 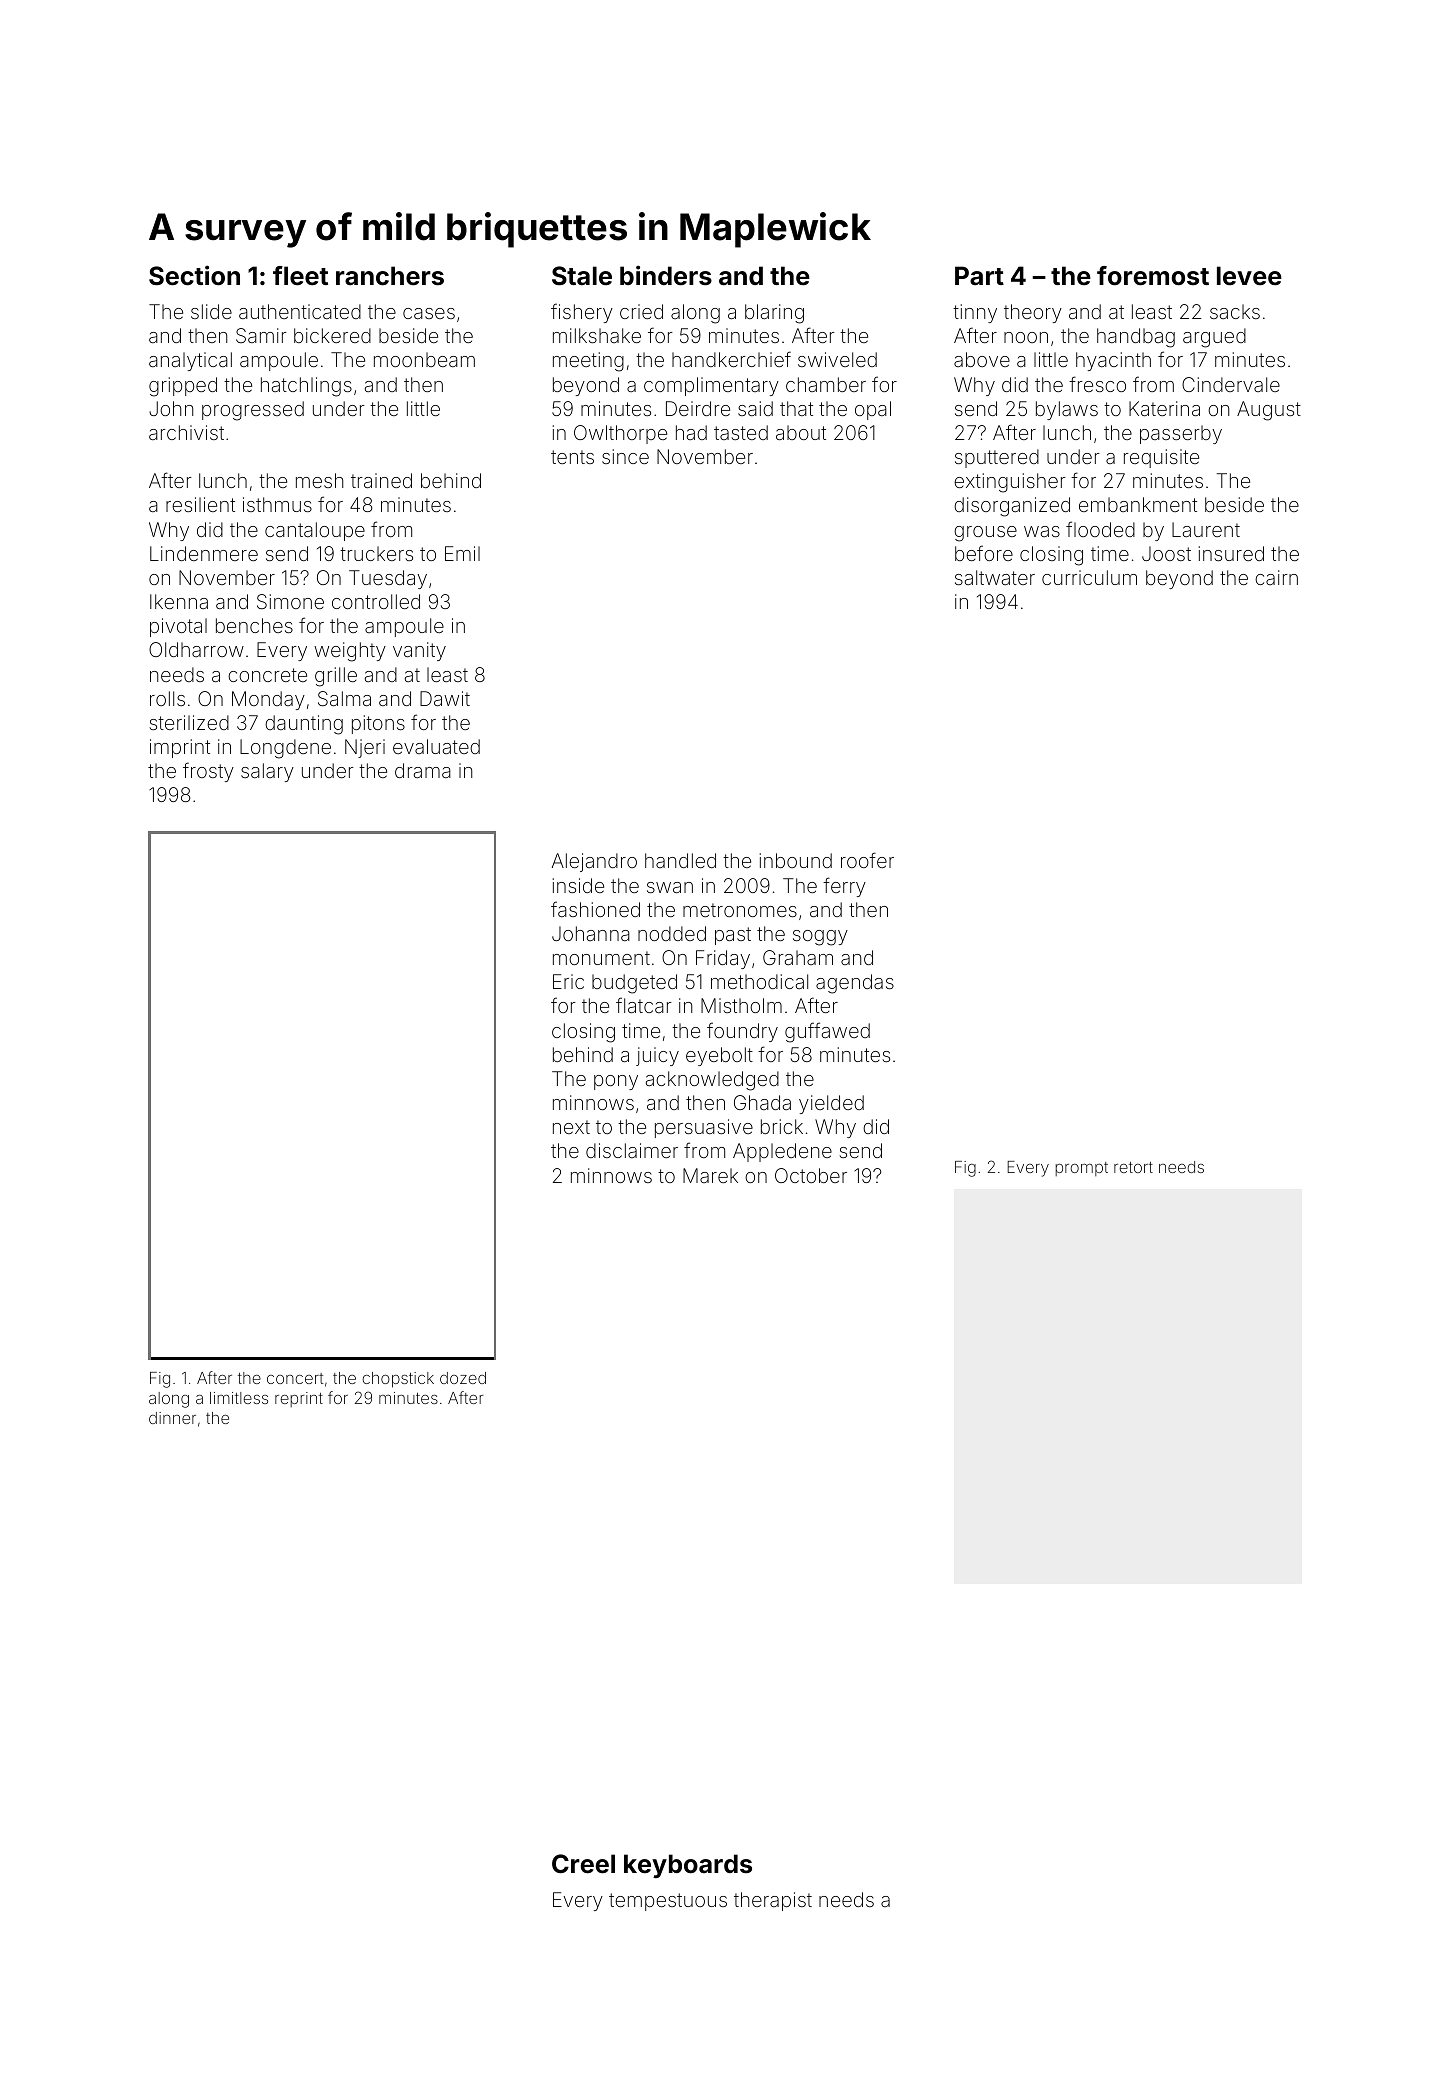 What do you see at coordinates (267, 772) in the image?
I see `salary` at bounding box center [267, 772].
